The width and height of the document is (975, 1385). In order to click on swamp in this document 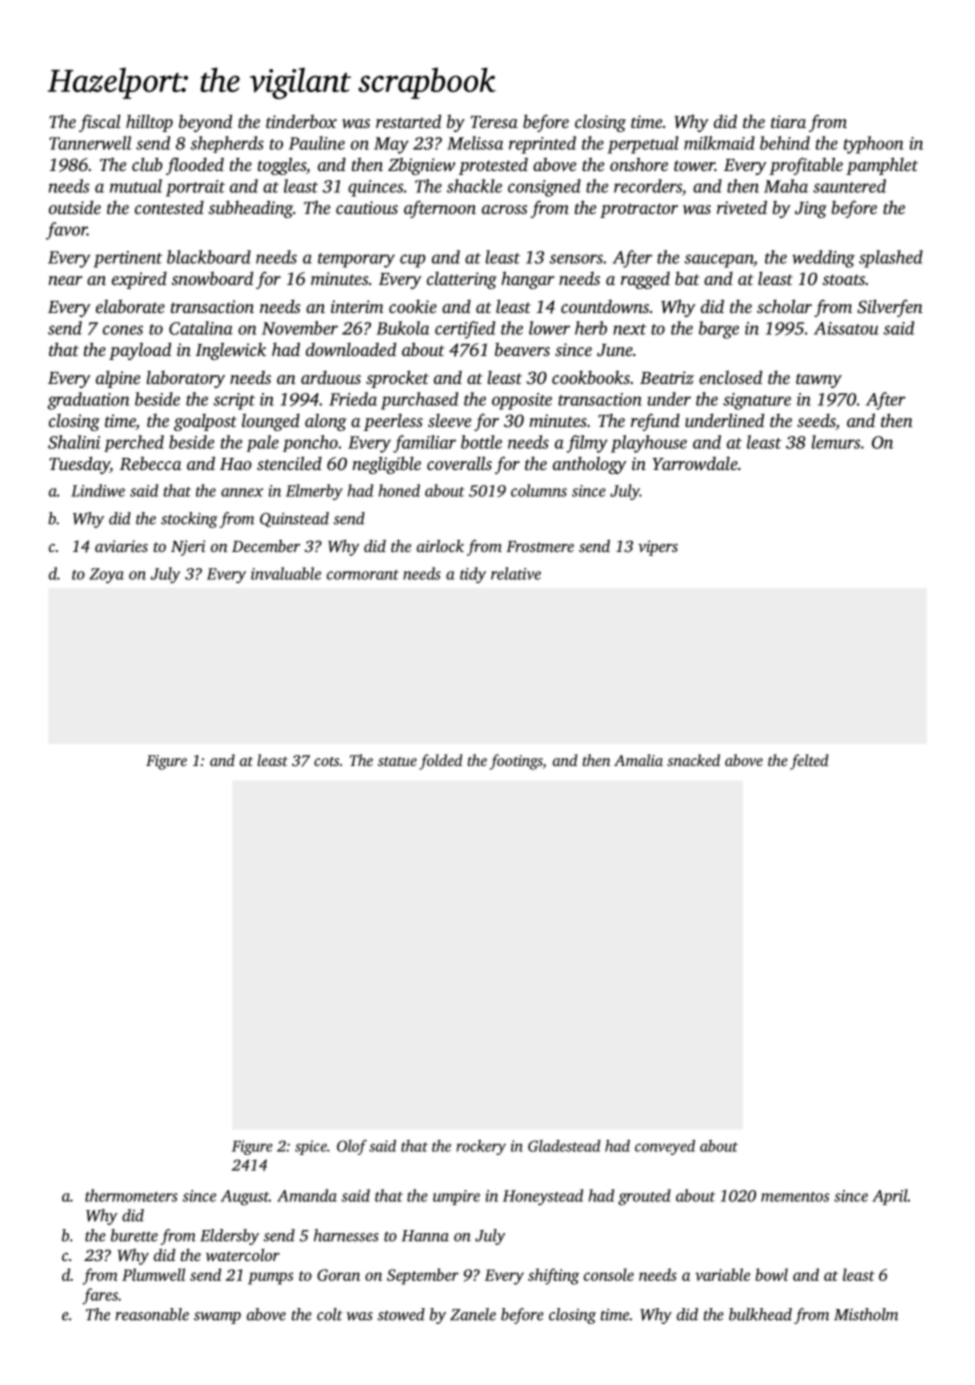, I will do `click(217, 1318)`.
